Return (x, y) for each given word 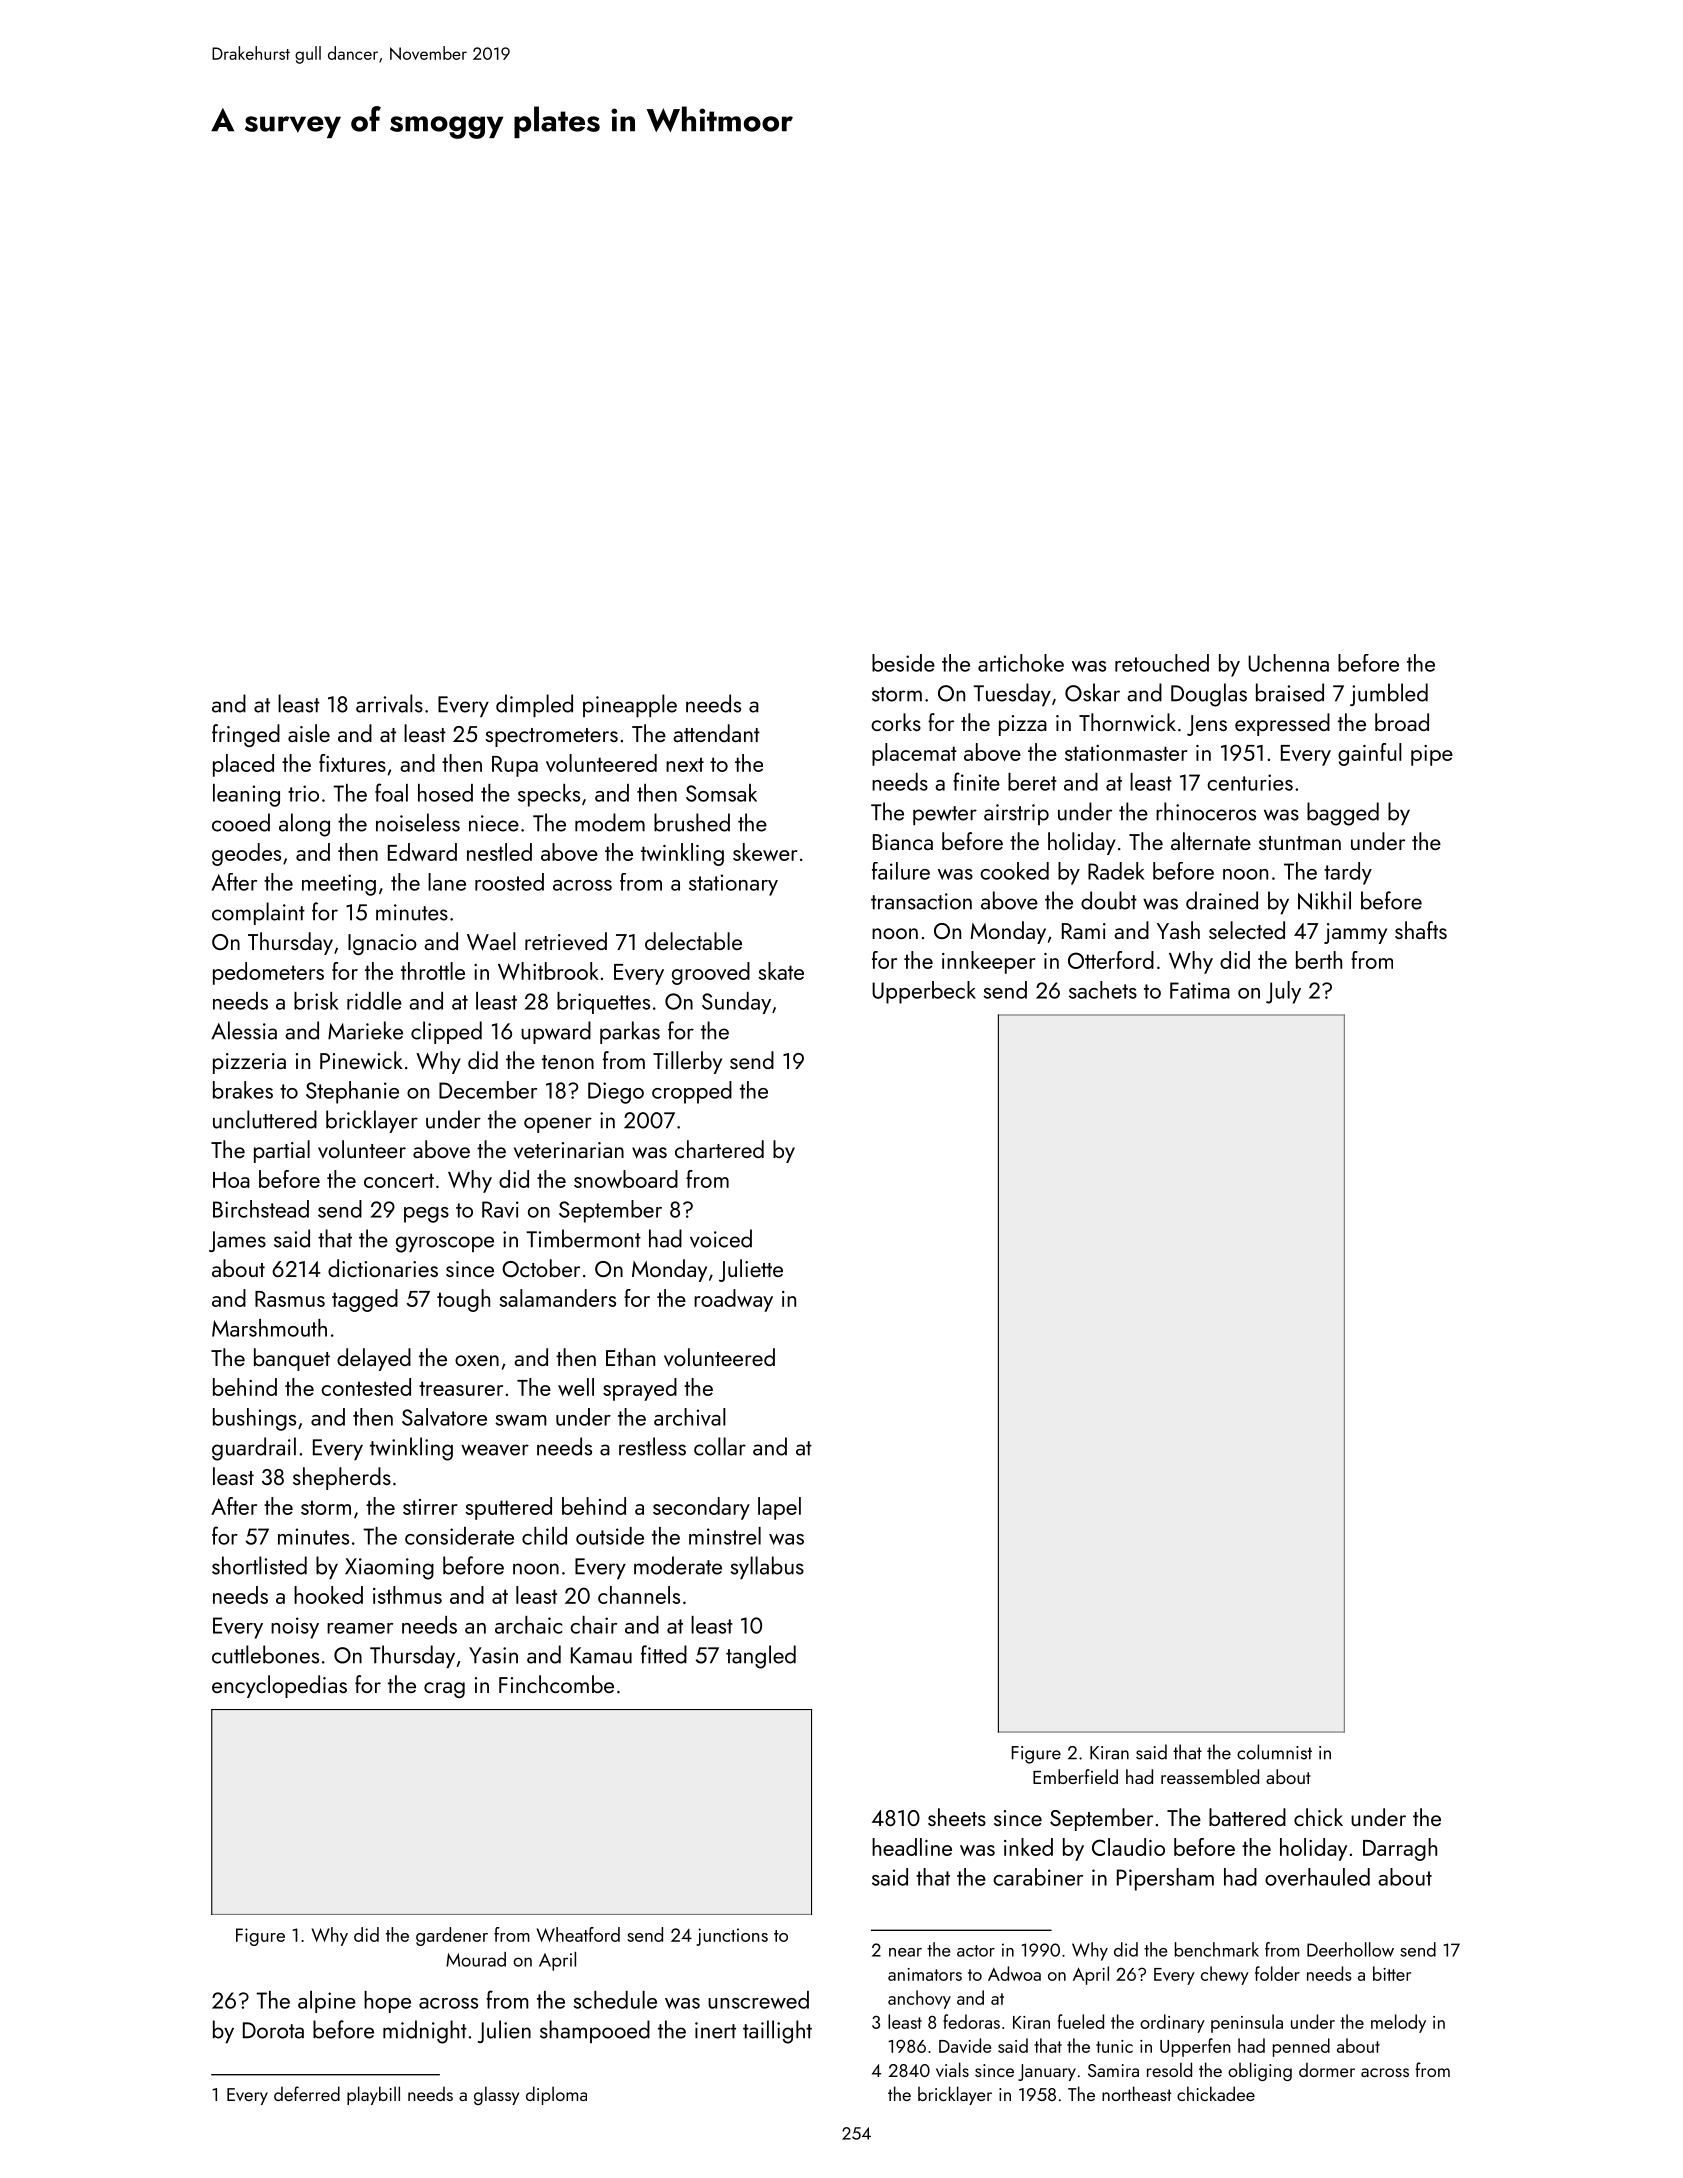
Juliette (751, 1270)
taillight (777, 2032)
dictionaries (383, 1268)
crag (444, 1690)
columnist (1274, 1752)
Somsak (721, 793)
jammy (1355, 933)
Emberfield (1075, 1776)
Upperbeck (924, 992)
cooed (241, 822)
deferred (307, 2093)
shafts (1421, 930)
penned (1301, 2047)
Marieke (365, 1030)
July (1283, 992)
